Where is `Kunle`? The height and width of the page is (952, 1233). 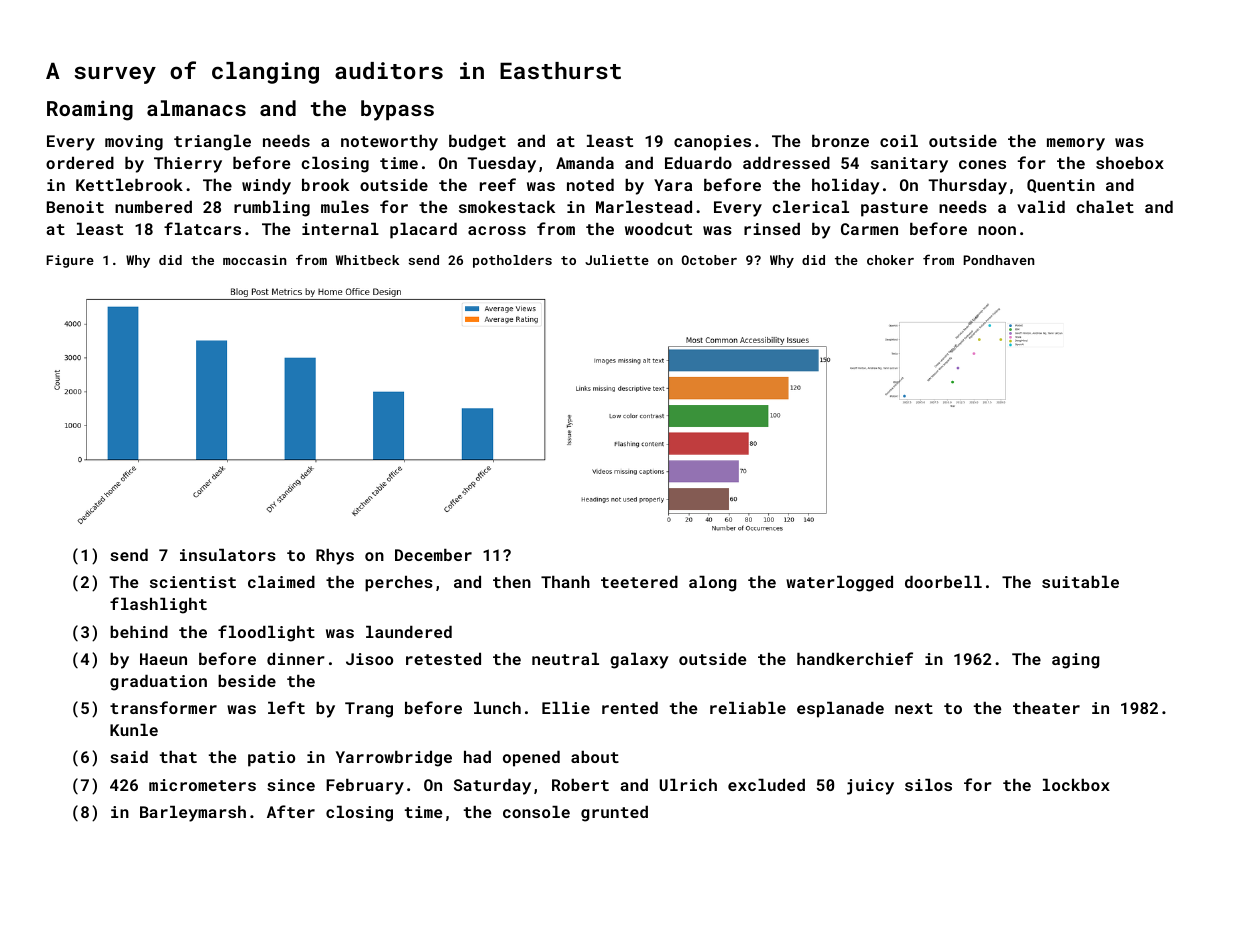 Kunle is located at coordinates (134, 730).
